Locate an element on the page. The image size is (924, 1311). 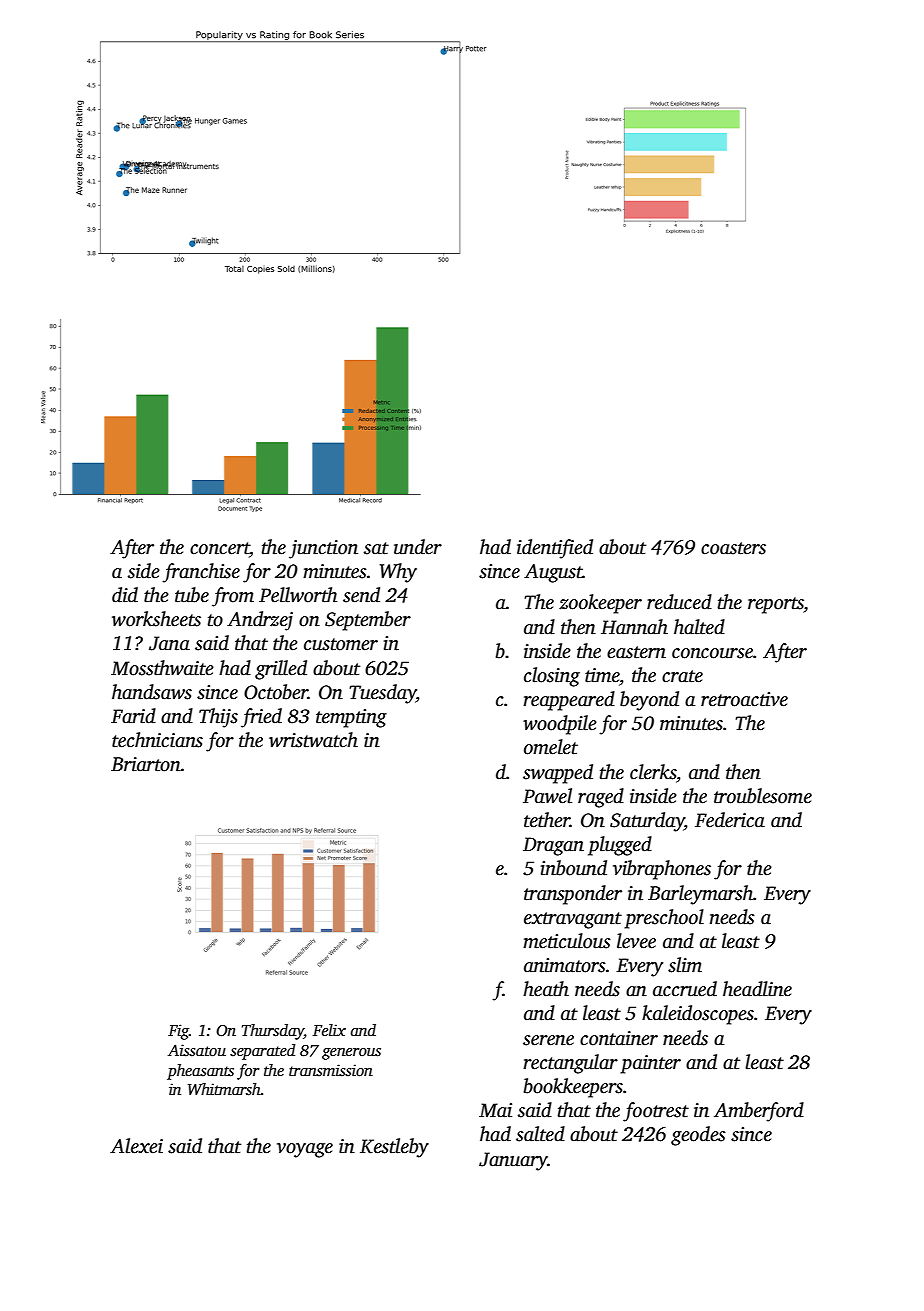
coasters is located at coordinates (733, 548).
